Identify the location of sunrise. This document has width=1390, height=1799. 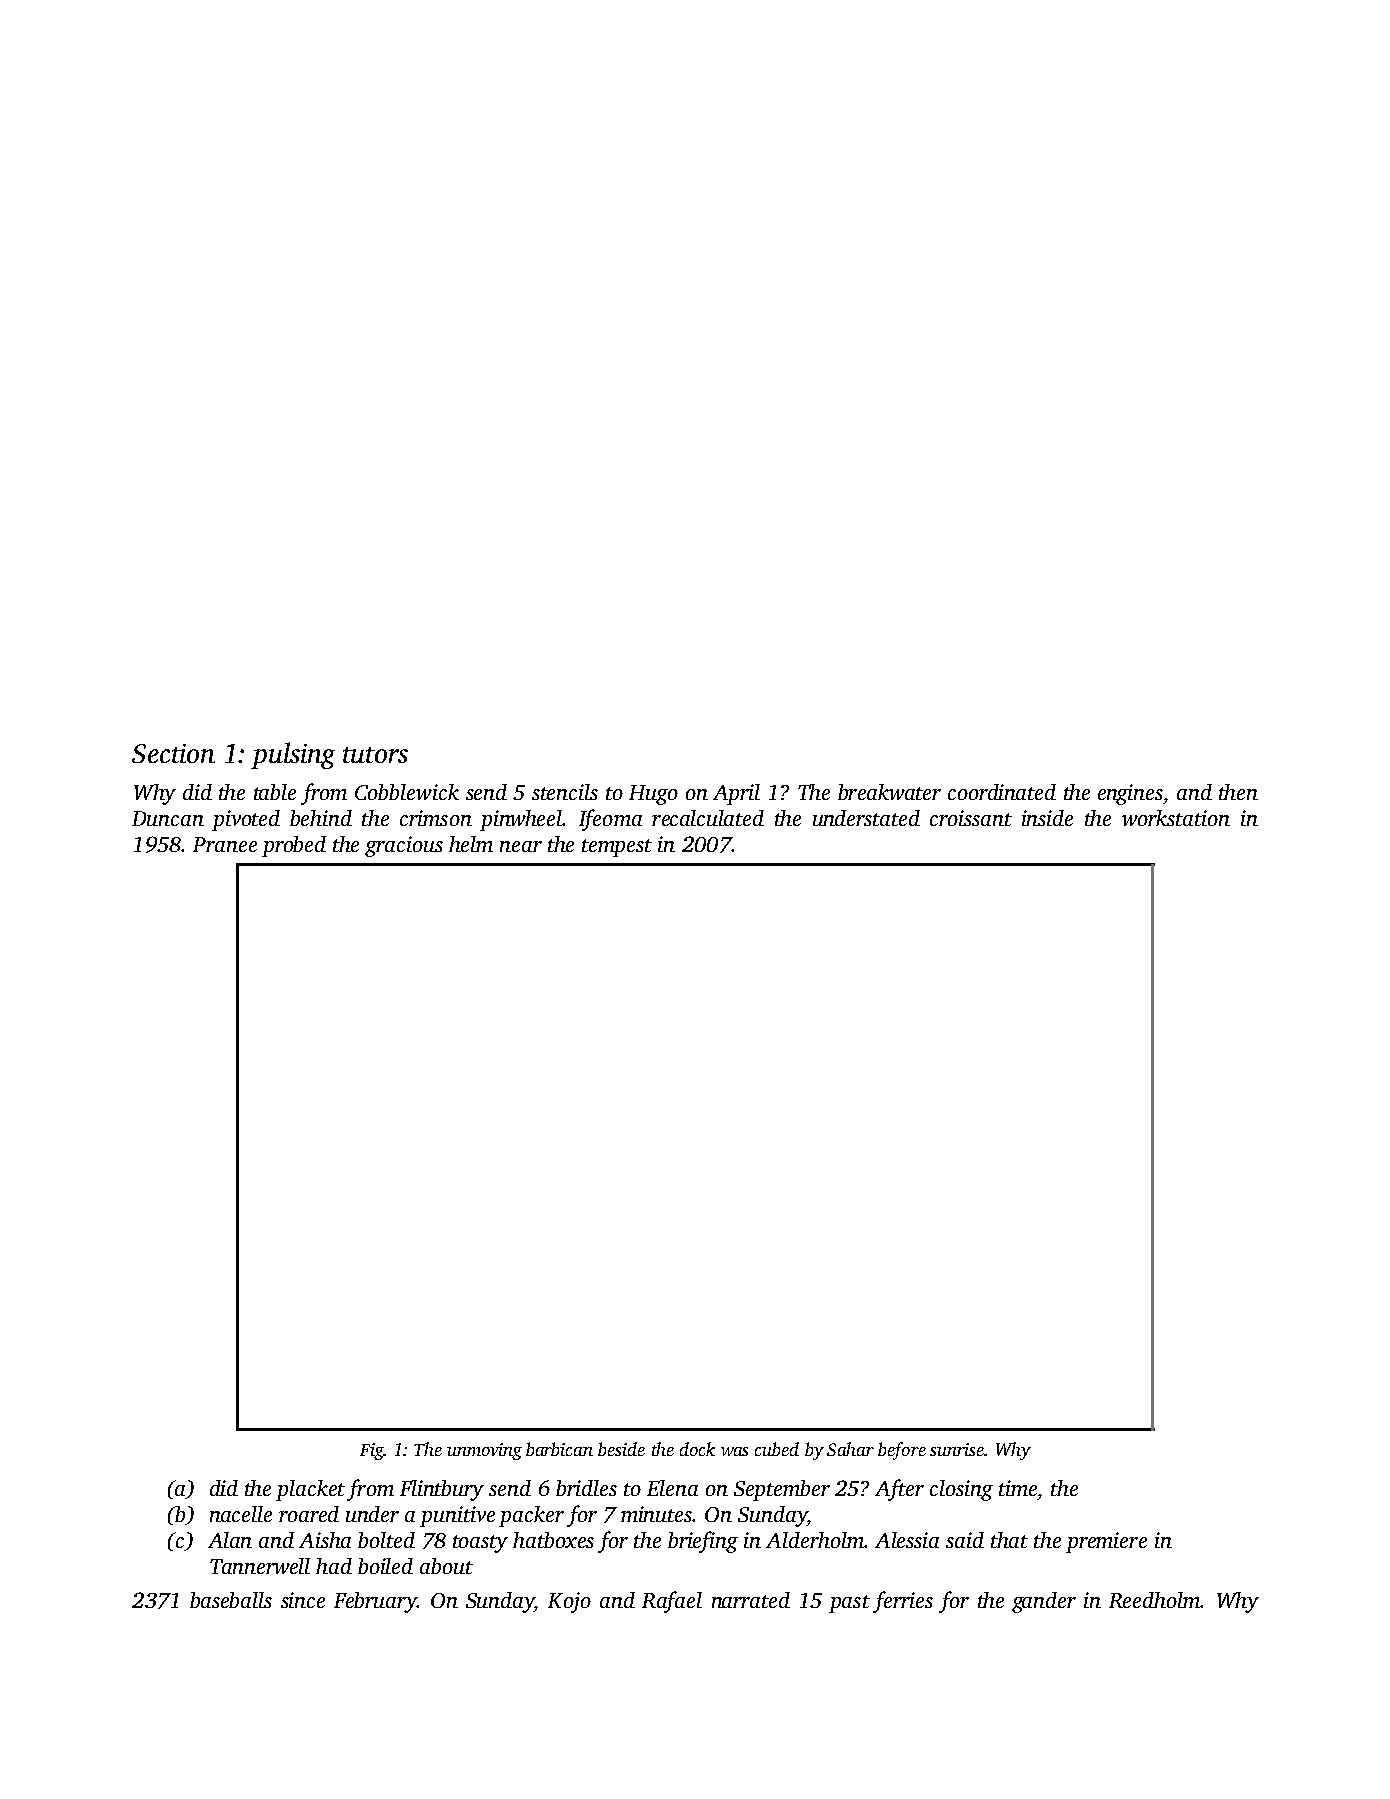
(957, 1449).
